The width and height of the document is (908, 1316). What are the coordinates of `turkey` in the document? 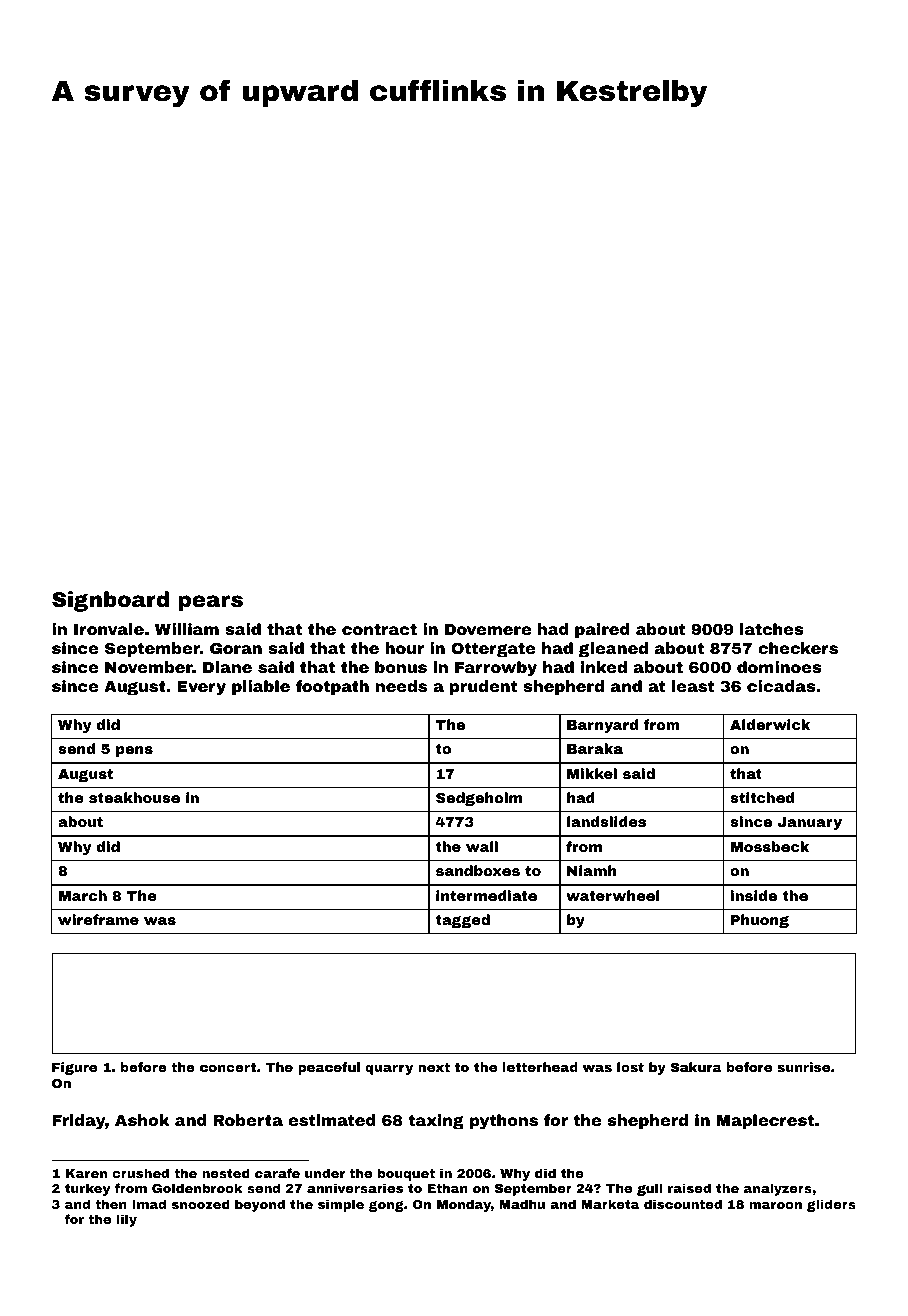 It's located at (88, 1189).
